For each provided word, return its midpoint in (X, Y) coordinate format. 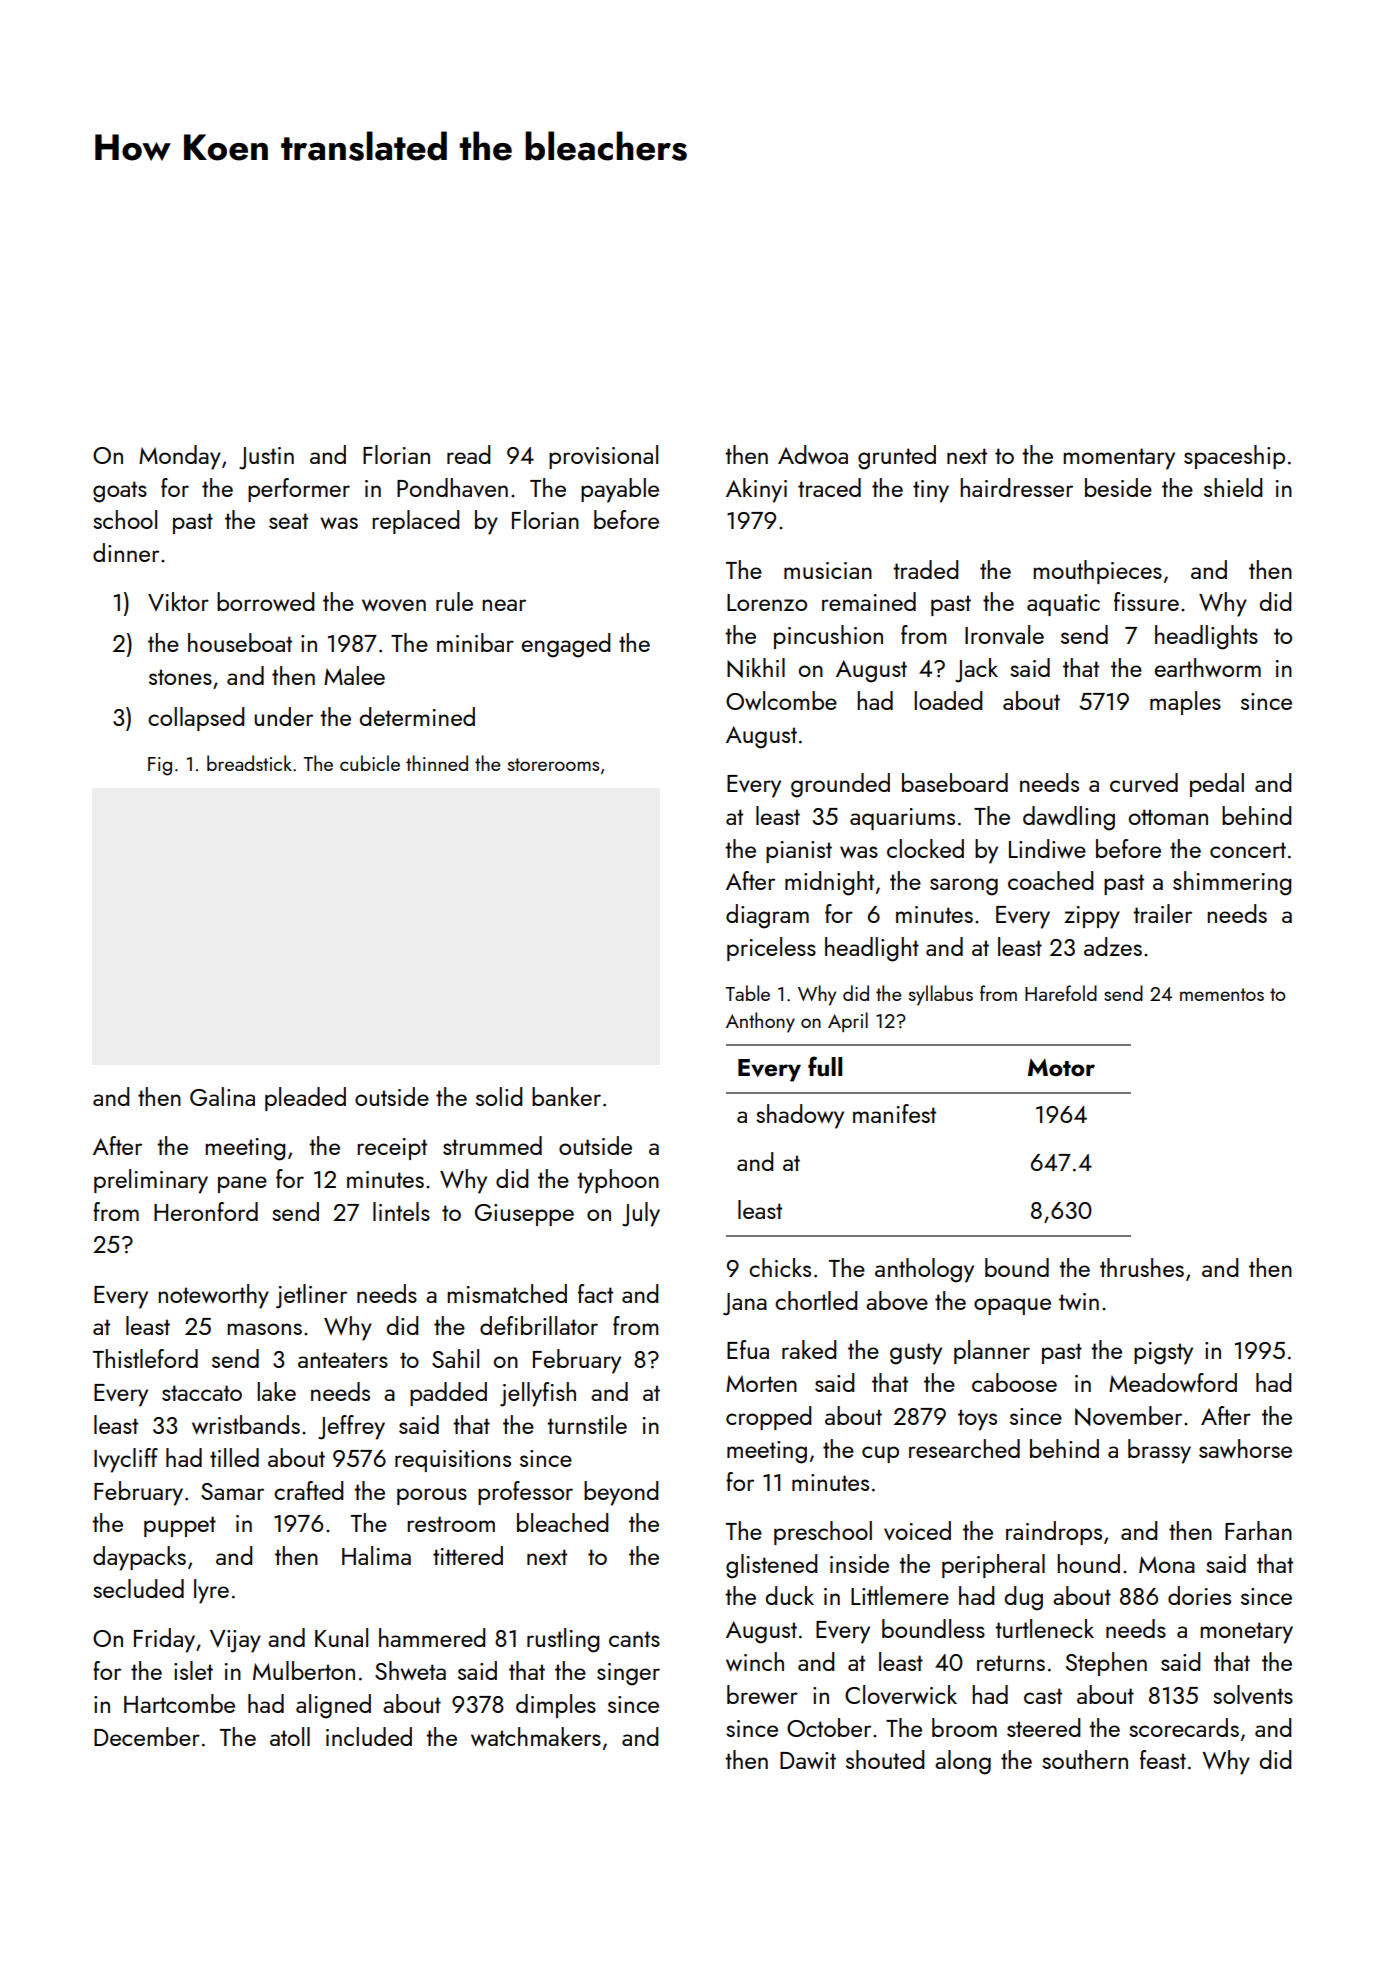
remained (869, 601)
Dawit (808, 1760)
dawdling (1069, 818)
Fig (160, 766)
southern (1085, 1759)
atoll (290, 1736)
